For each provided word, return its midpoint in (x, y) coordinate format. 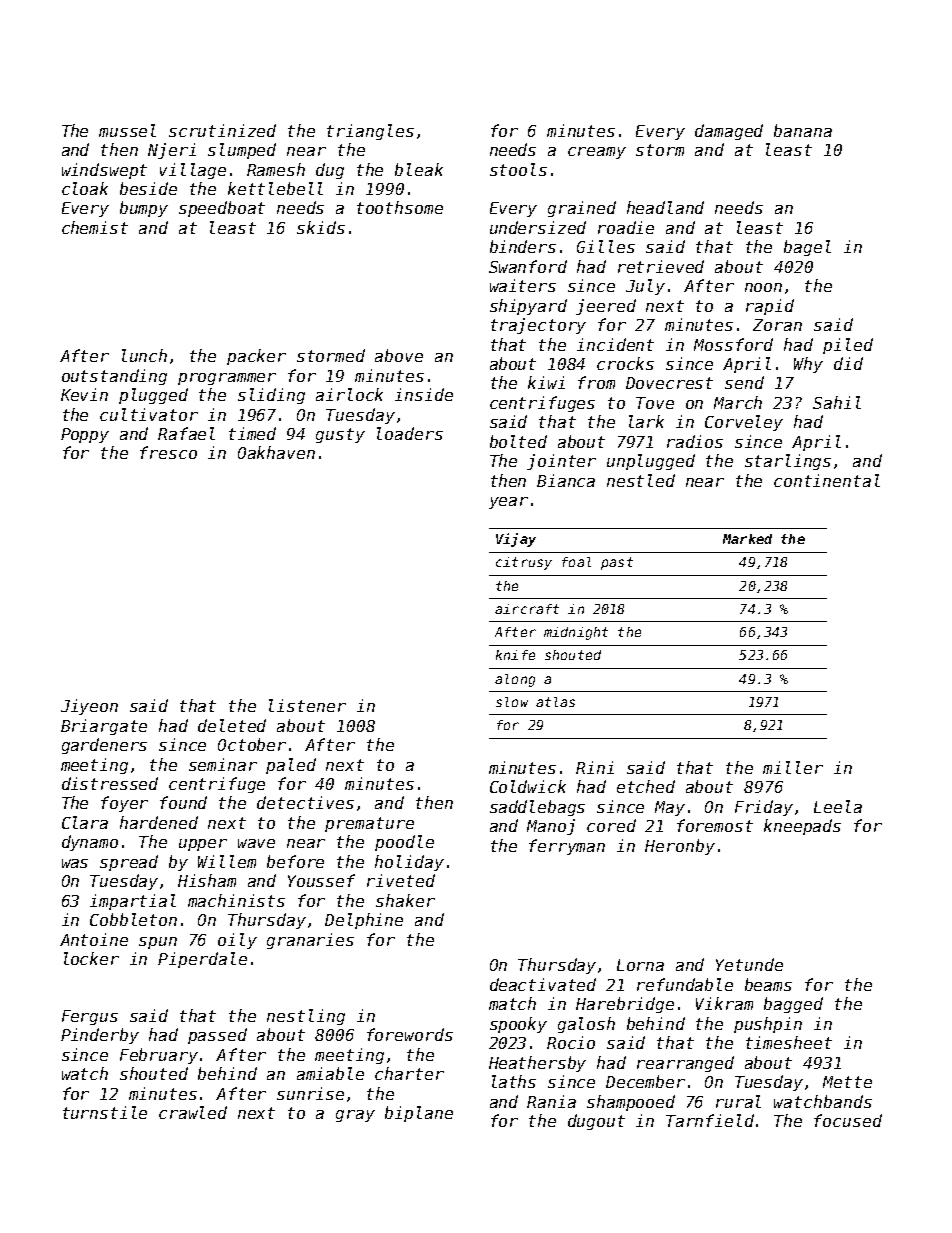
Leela (838, 806)
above (399, 355)
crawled (193, 1112)
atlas (555, 702)
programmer (227, 379)
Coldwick (528, 786)
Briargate (104, 727)
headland (665, 207)
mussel (127, 130)
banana (803, 130)
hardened (159, 822)
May (670, 808)
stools (518, 169)
